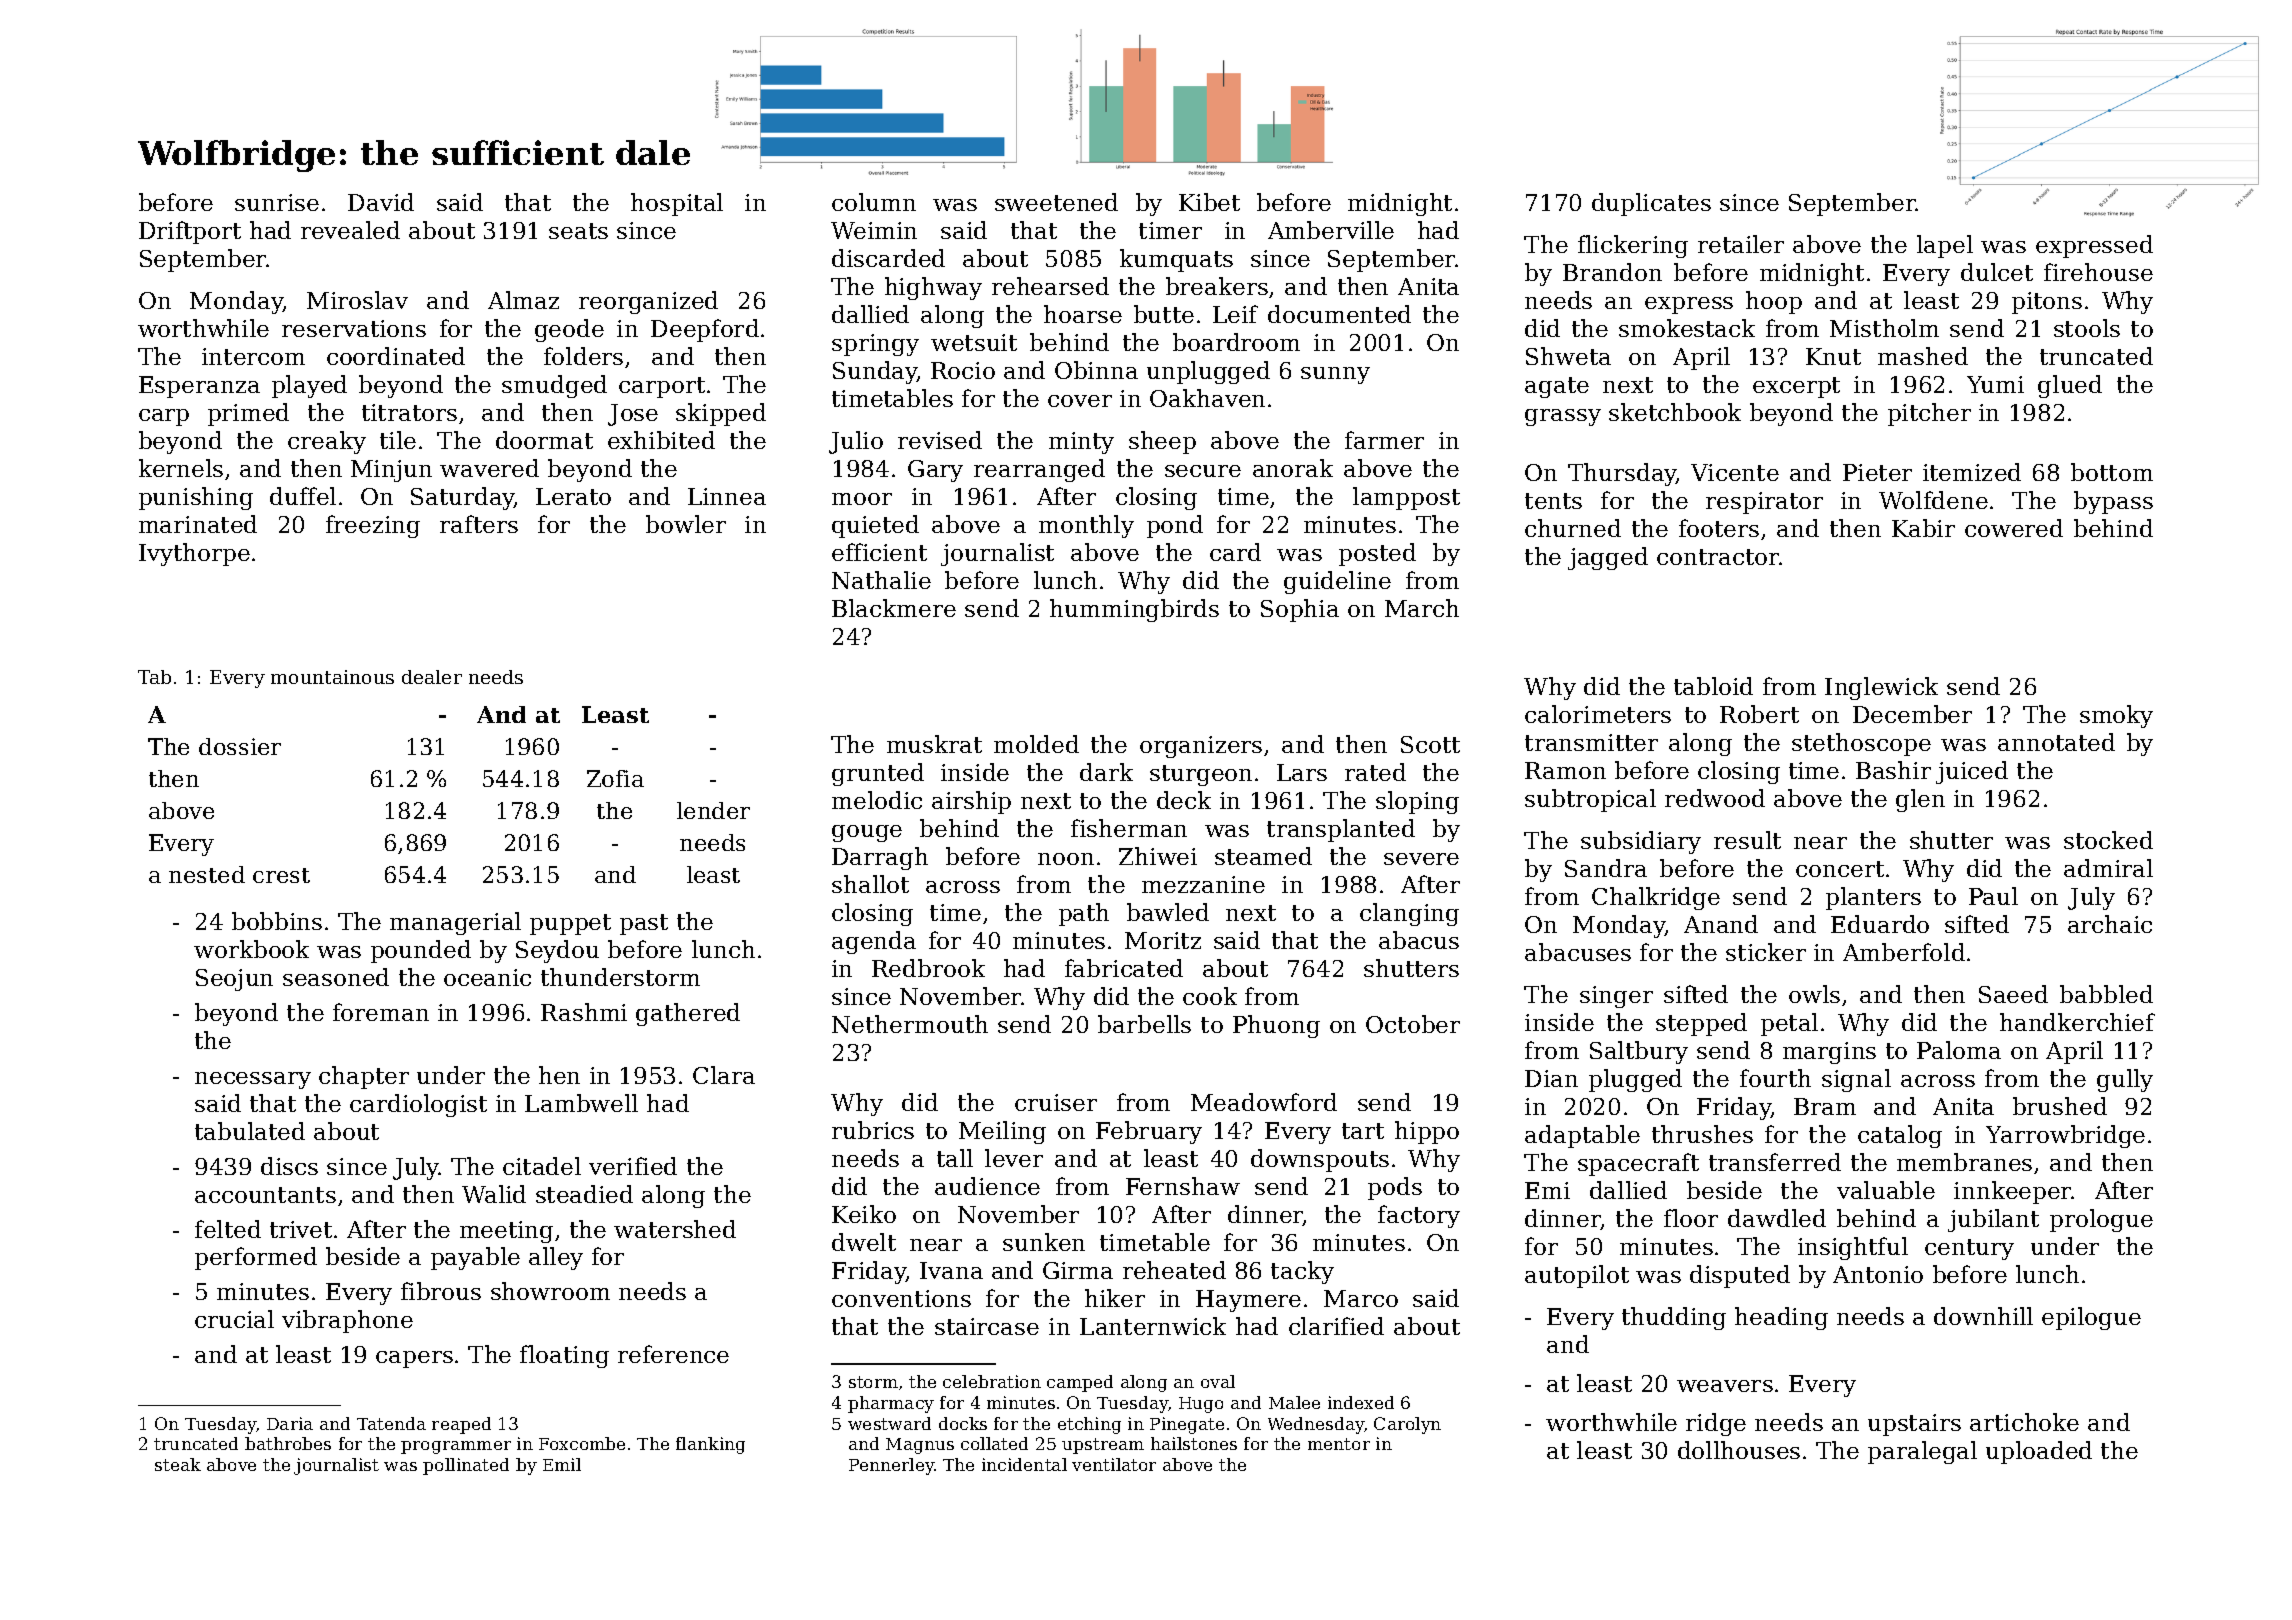  What do you see at coordinates (381, 202) in the document?
I see `David` at bounding box center [381, 202].
